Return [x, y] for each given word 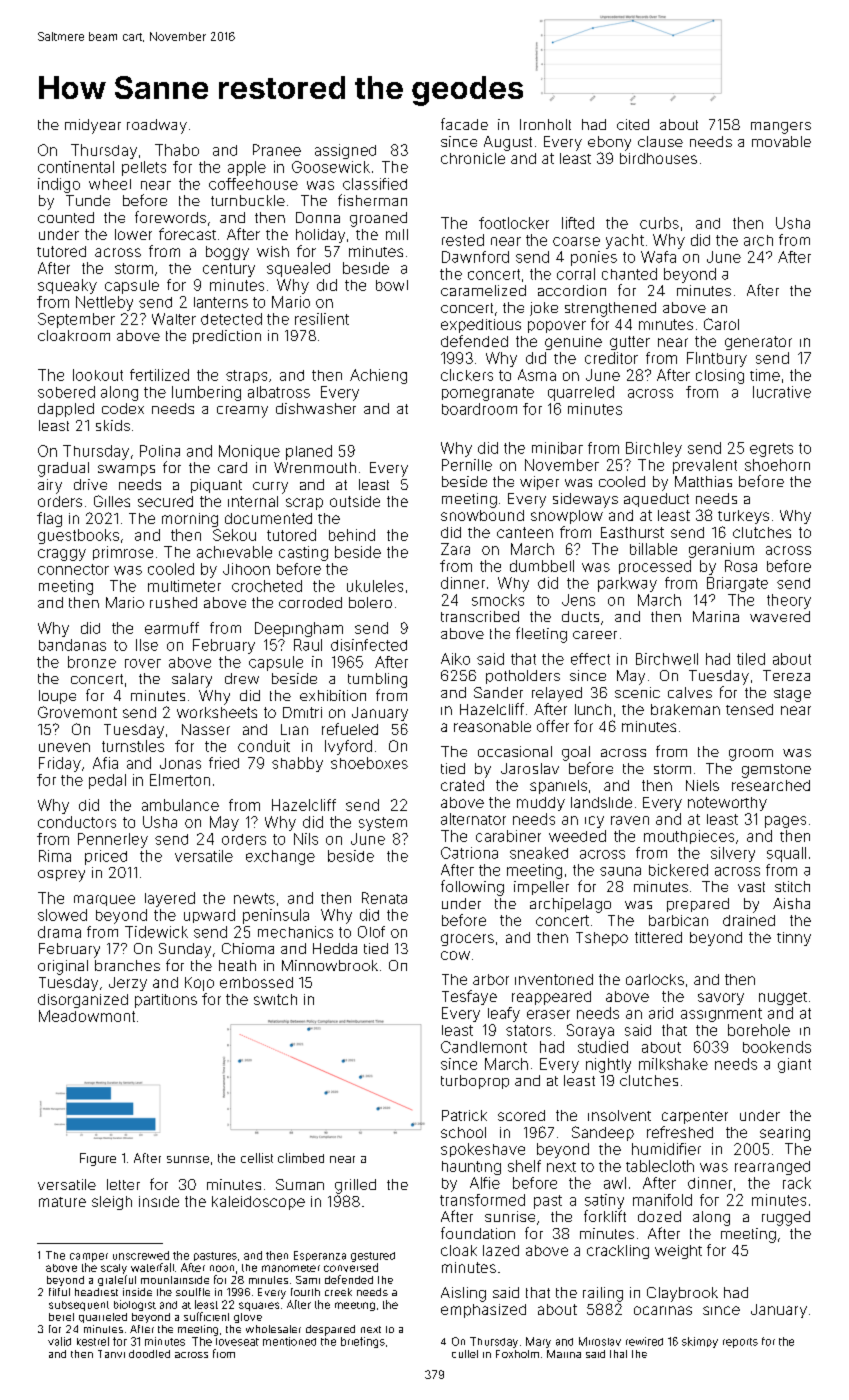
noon [222, 1268]
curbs [659, 223]
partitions [166, 1001]
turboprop [475, 1082]
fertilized [159, 375]
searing [785, 1134]
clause [660, 141]
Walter [174, 319]
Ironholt [545, 124]
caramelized [483, 290]
